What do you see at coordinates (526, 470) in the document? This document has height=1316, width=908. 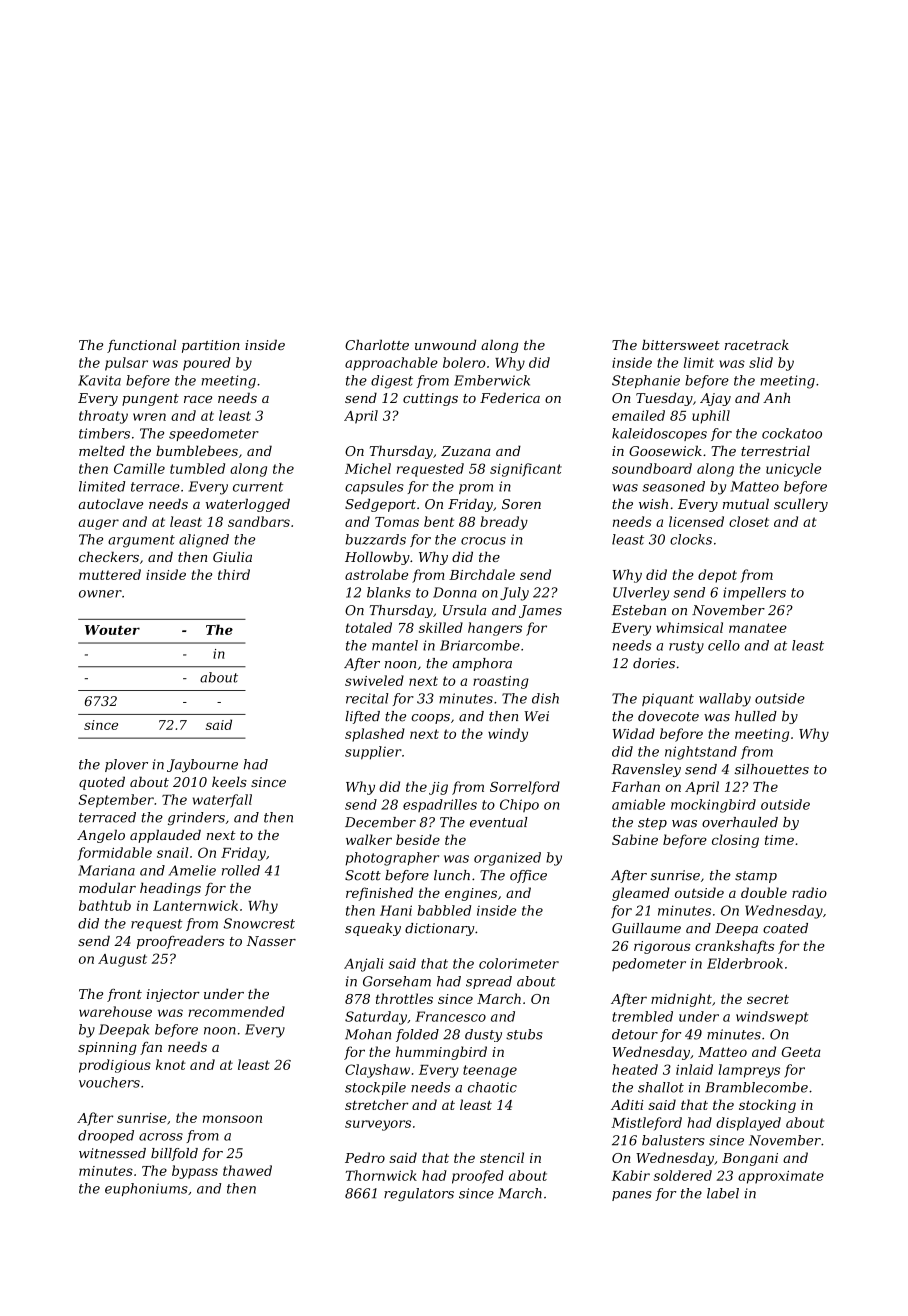 I see `significant` at bounding box center [526, 470].
